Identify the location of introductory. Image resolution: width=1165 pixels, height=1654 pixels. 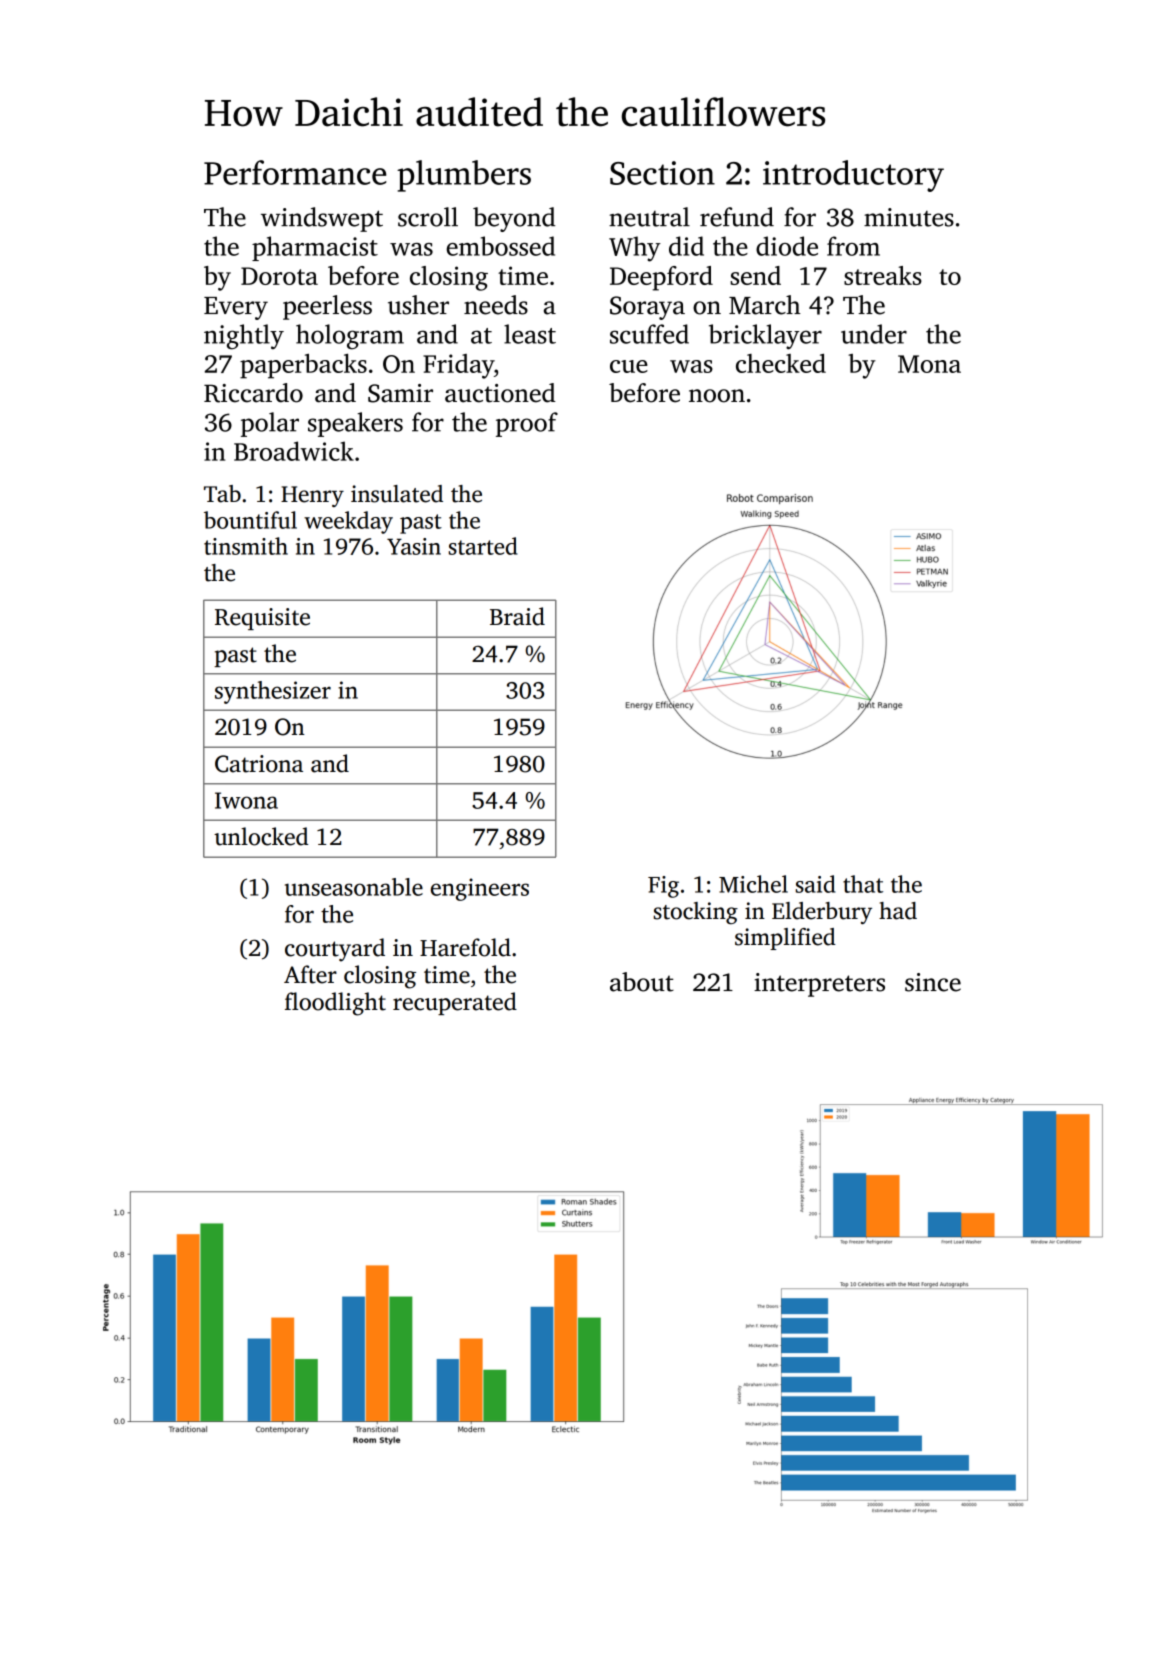
(853, 176).
